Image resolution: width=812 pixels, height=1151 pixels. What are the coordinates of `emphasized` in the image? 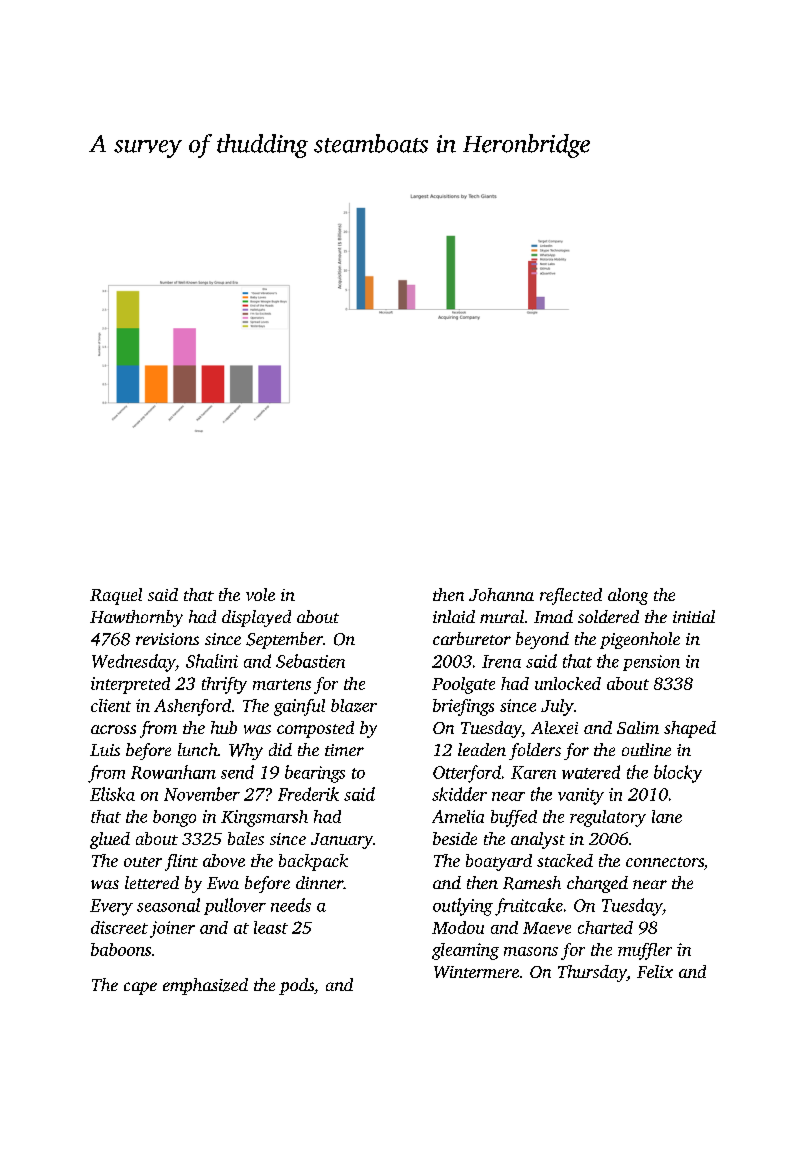 It's located at (205, 986).
